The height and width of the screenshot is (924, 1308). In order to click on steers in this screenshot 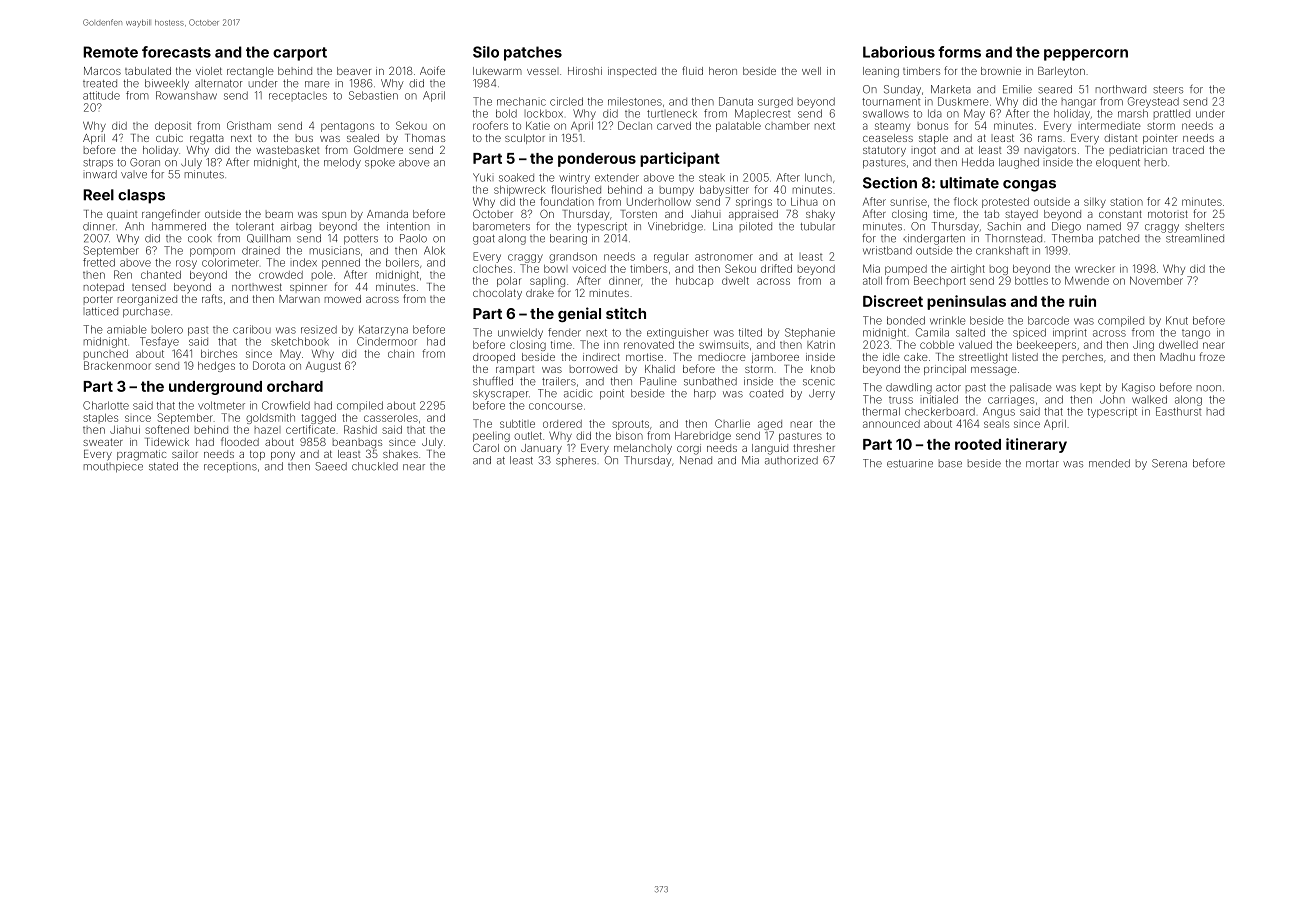, I will do `click(1168, 90)`.
